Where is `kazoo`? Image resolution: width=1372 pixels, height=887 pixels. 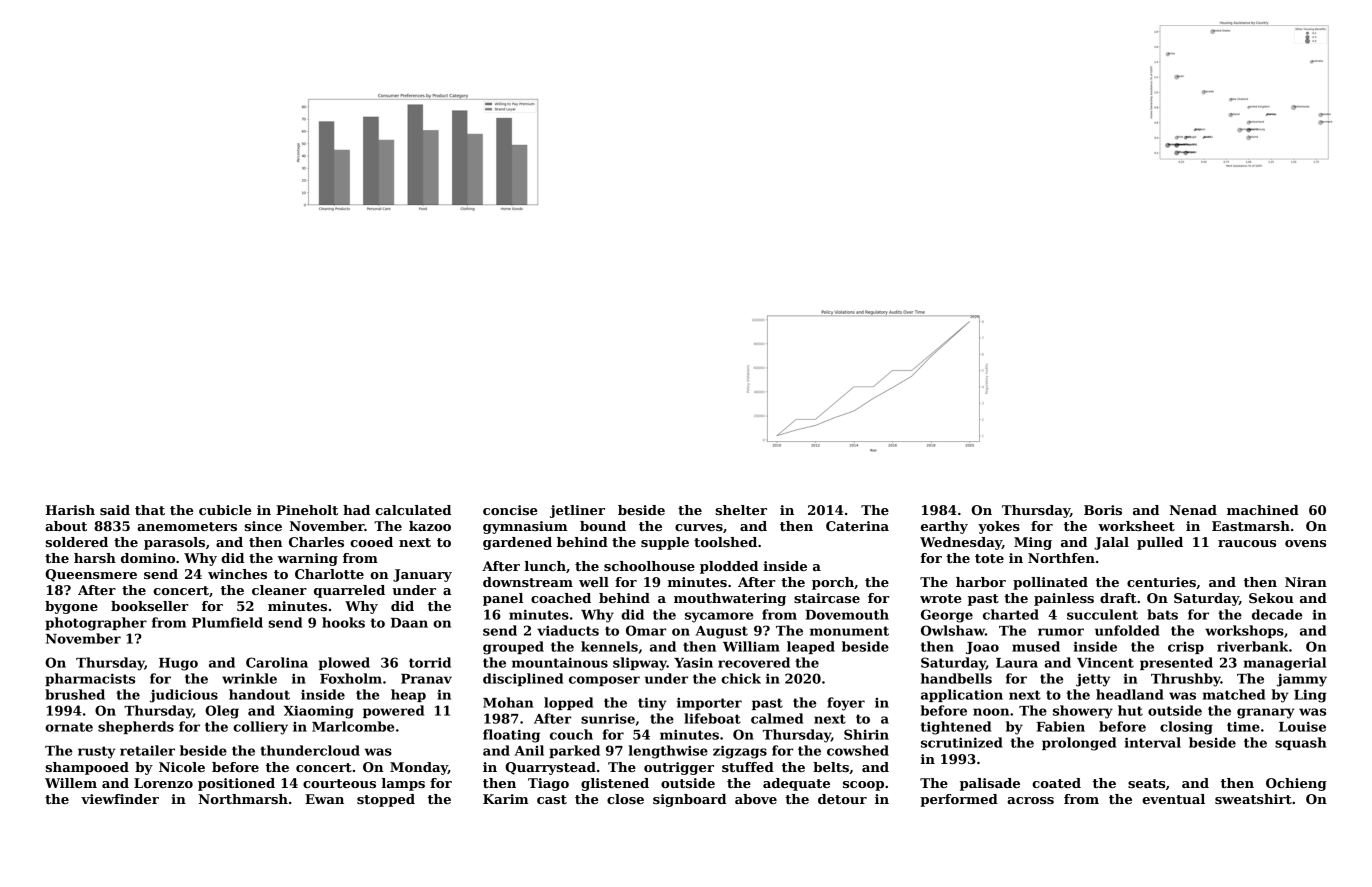 kazoo is located at coordinates (430, 526).
